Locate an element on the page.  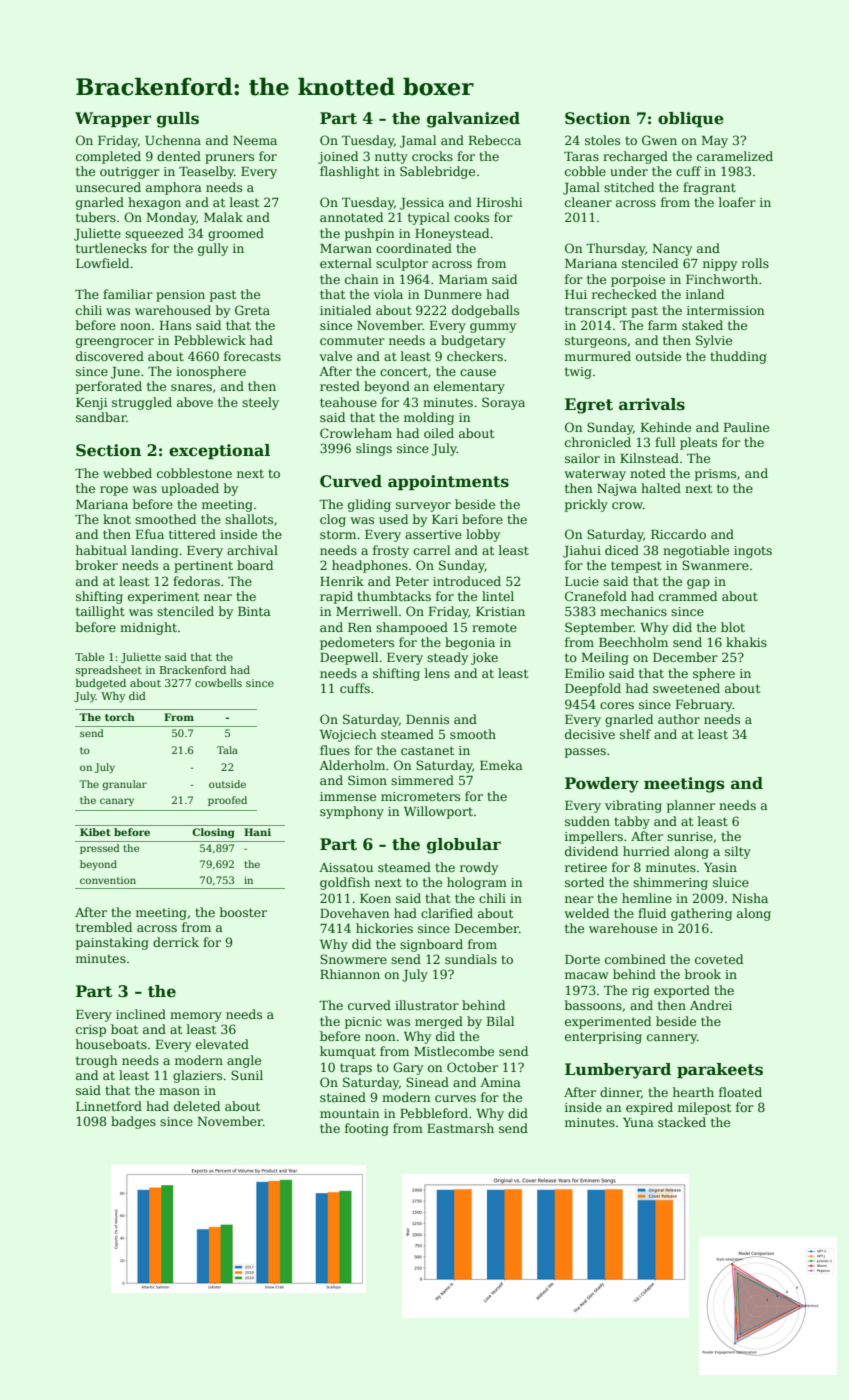
Linnetford is located at coordinates (109, 1106).
